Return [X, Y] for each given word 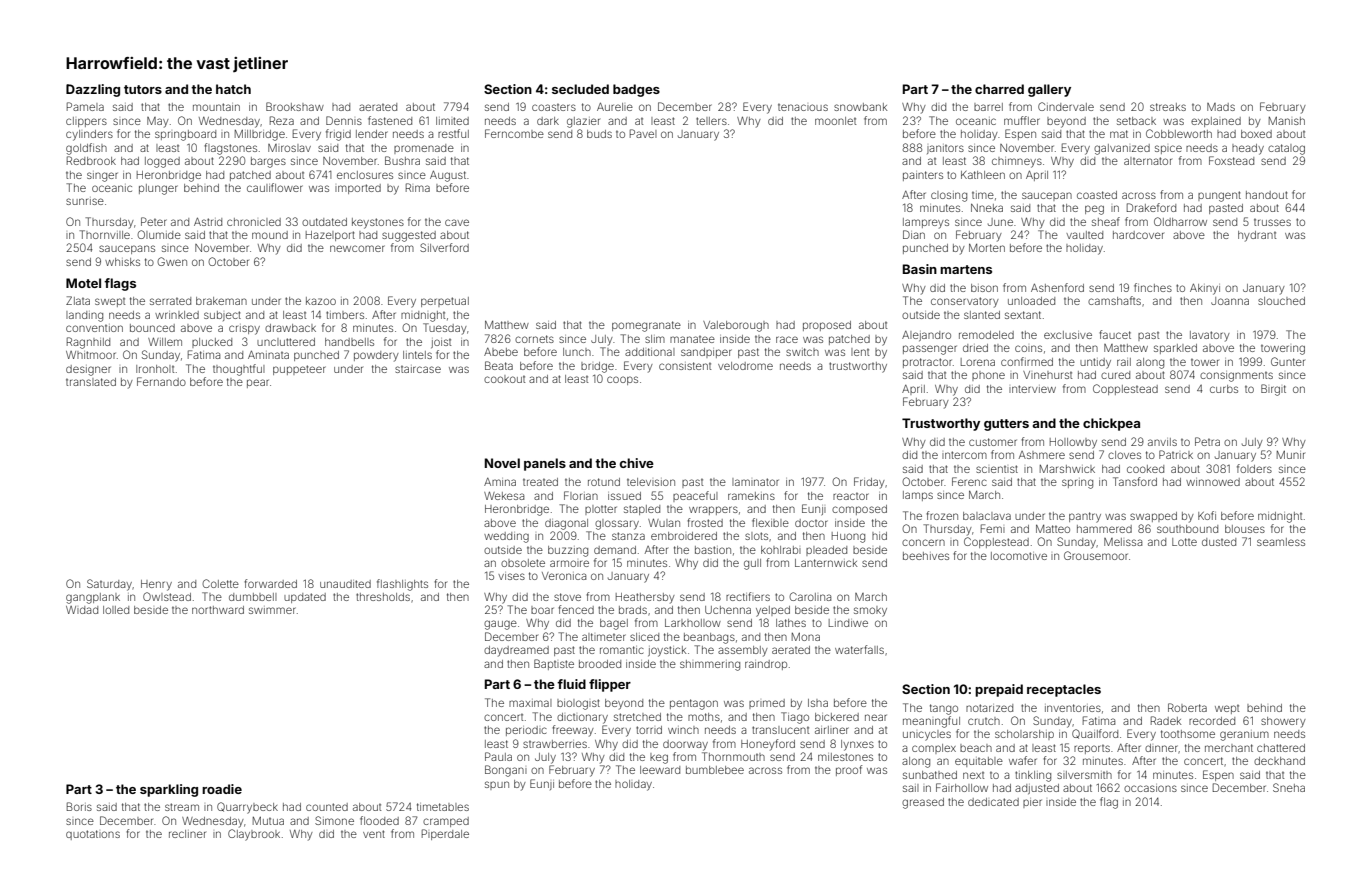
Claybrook [254, 835]
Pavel [643, 133]
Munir [1291, 455]
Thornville [104, 234]
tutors [143, 89]
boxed [1256, 134]
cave [457, 222]
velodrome [745, 366]
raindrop [766, 665]
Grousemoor [1096, 555]
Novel [502, 463]
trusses [1272, 222]
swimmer [272, 610]
